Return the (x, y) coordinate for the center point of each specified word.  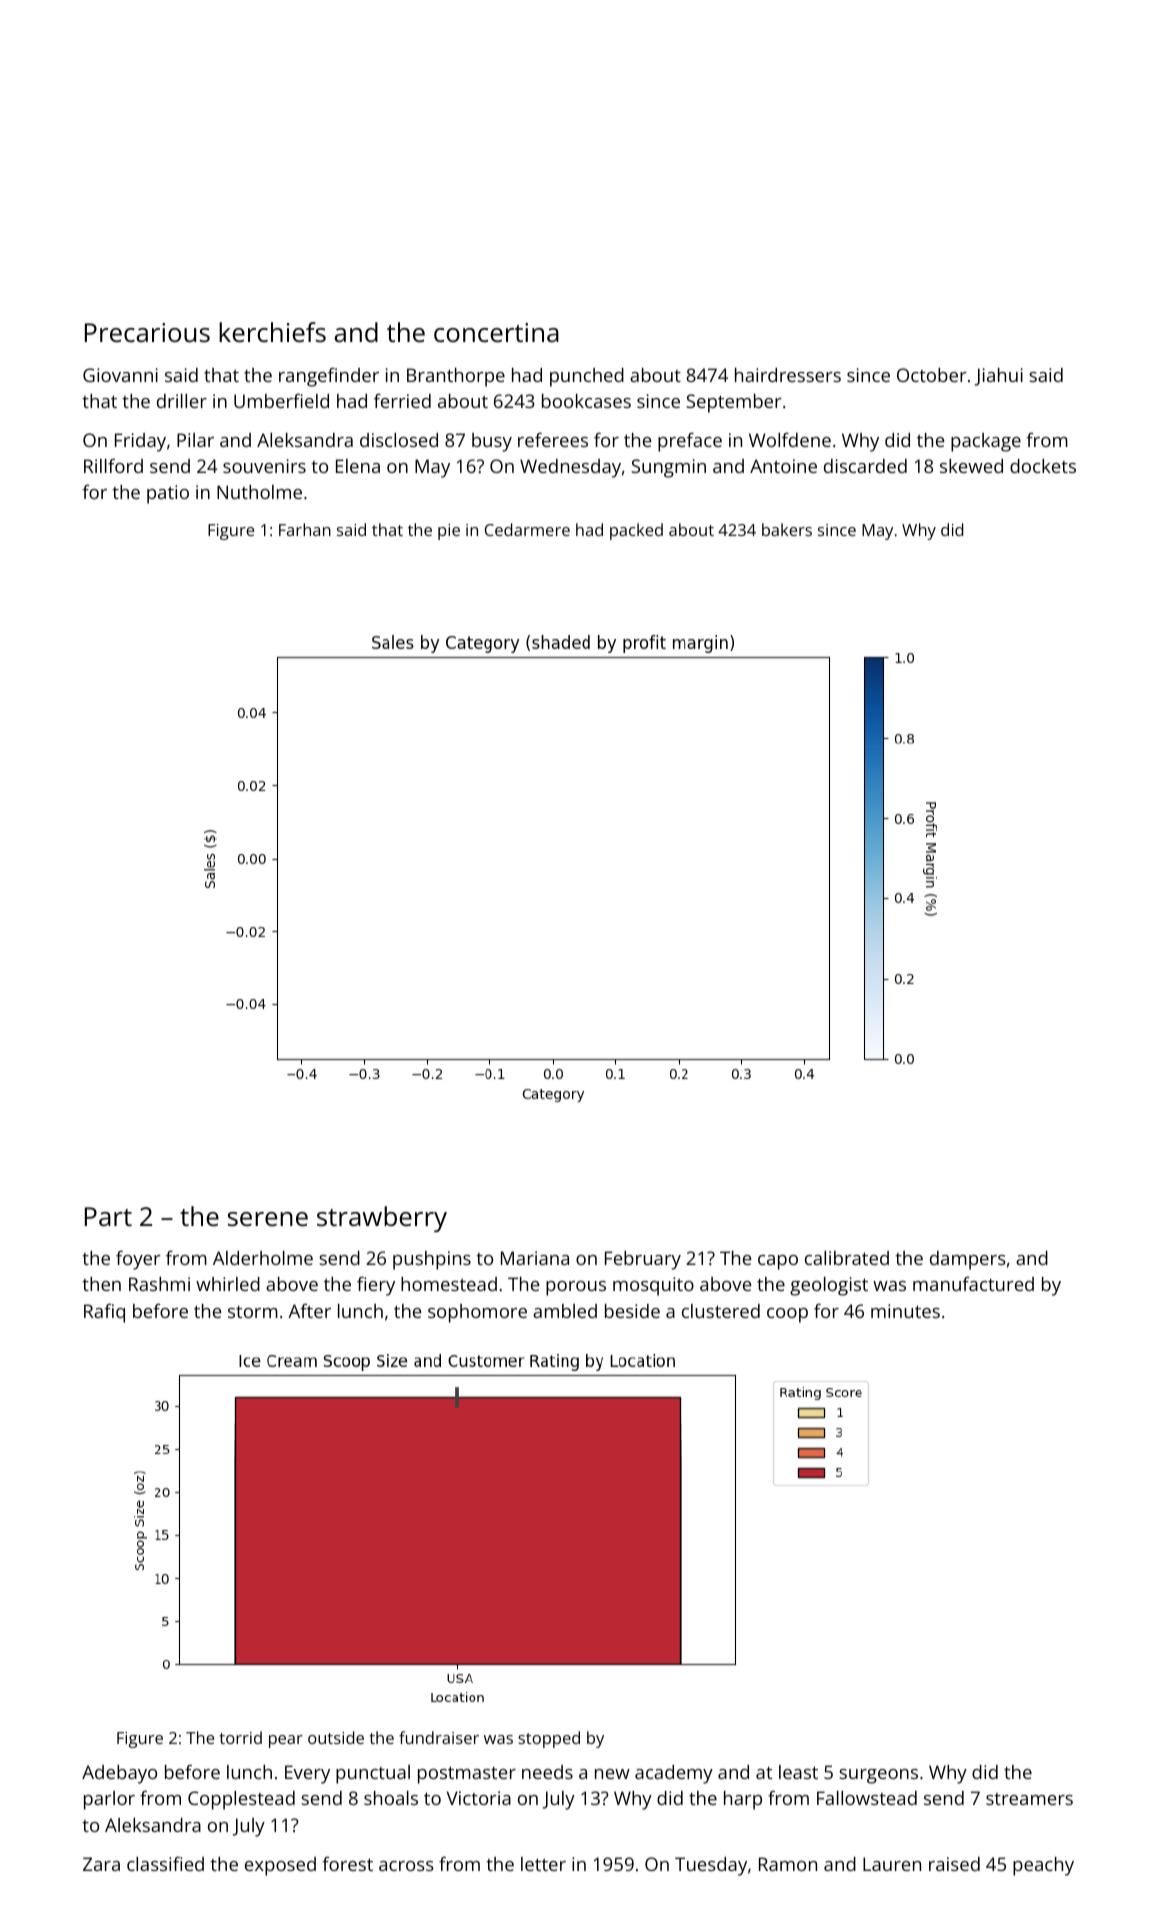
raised (954, 1864)
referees (553, 440)
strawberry (382, 1219)
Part (108, 1216)
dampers (968, 1260)
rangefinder (329, 377)
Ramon (788, 1864)
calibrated (847, 1258)
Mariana (535, 1258)
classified (165, 1864)
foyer (138, 1260)
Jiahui (999, 377)
